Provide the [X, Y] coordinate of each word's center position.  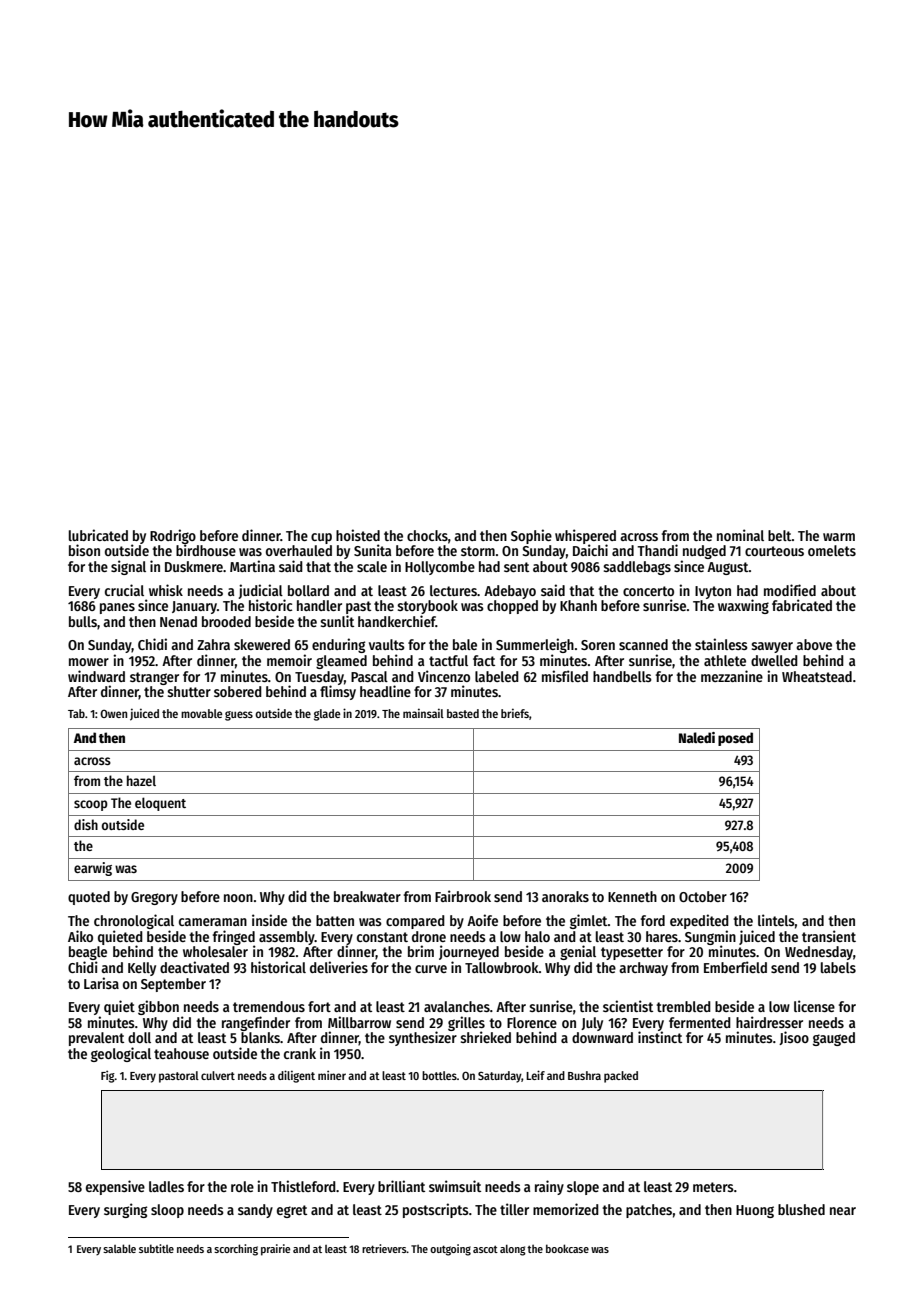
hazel [141, 780]
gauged [834, 1039]
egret [292, 1211]
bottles [439, 1075]
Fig [108, 1076]
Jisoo [794, 1038]
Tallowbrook [502, 967]
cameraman [213, 922]
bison [84, 550]
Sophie [531, 536]
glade [327, 715]
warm [839, 537]
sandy [255, 1211]
